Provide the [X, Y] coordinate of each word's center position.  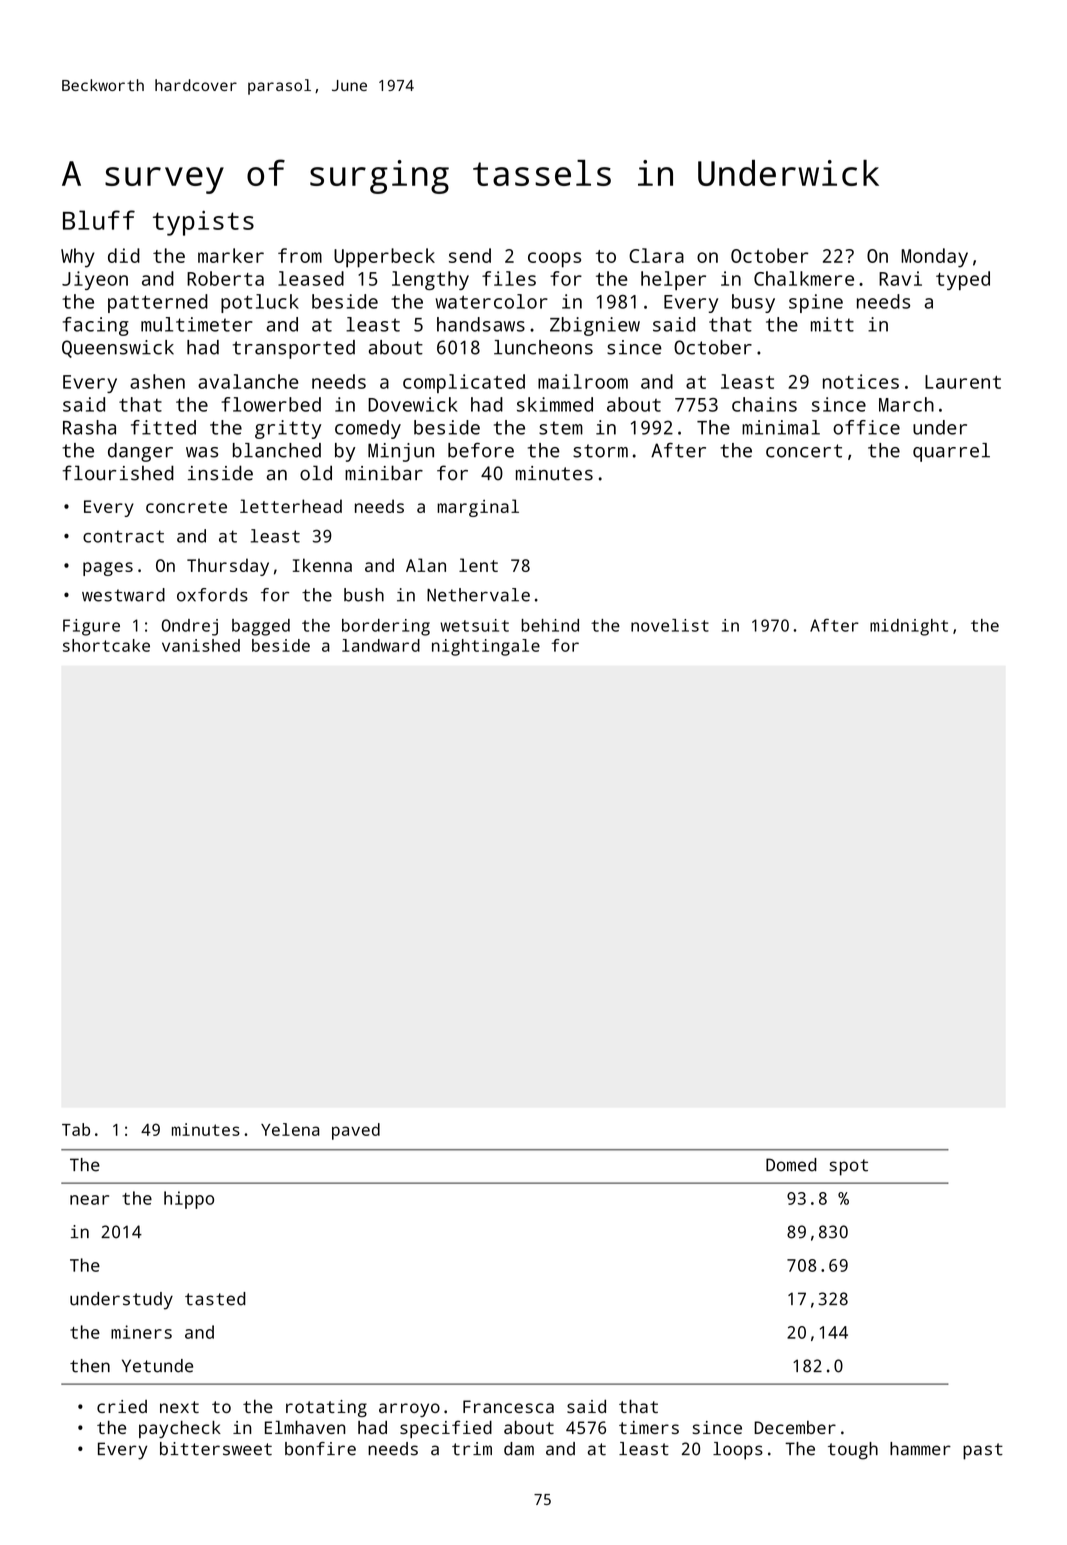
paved [356, 1131]
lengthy [430, 280]
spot [849, 1167]
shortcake [106, 645]
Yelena [290, 1129]
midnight [909, 627]
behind [550, 625]
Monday [934, 258]
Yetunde [157, 1366]
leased [311, 278]
